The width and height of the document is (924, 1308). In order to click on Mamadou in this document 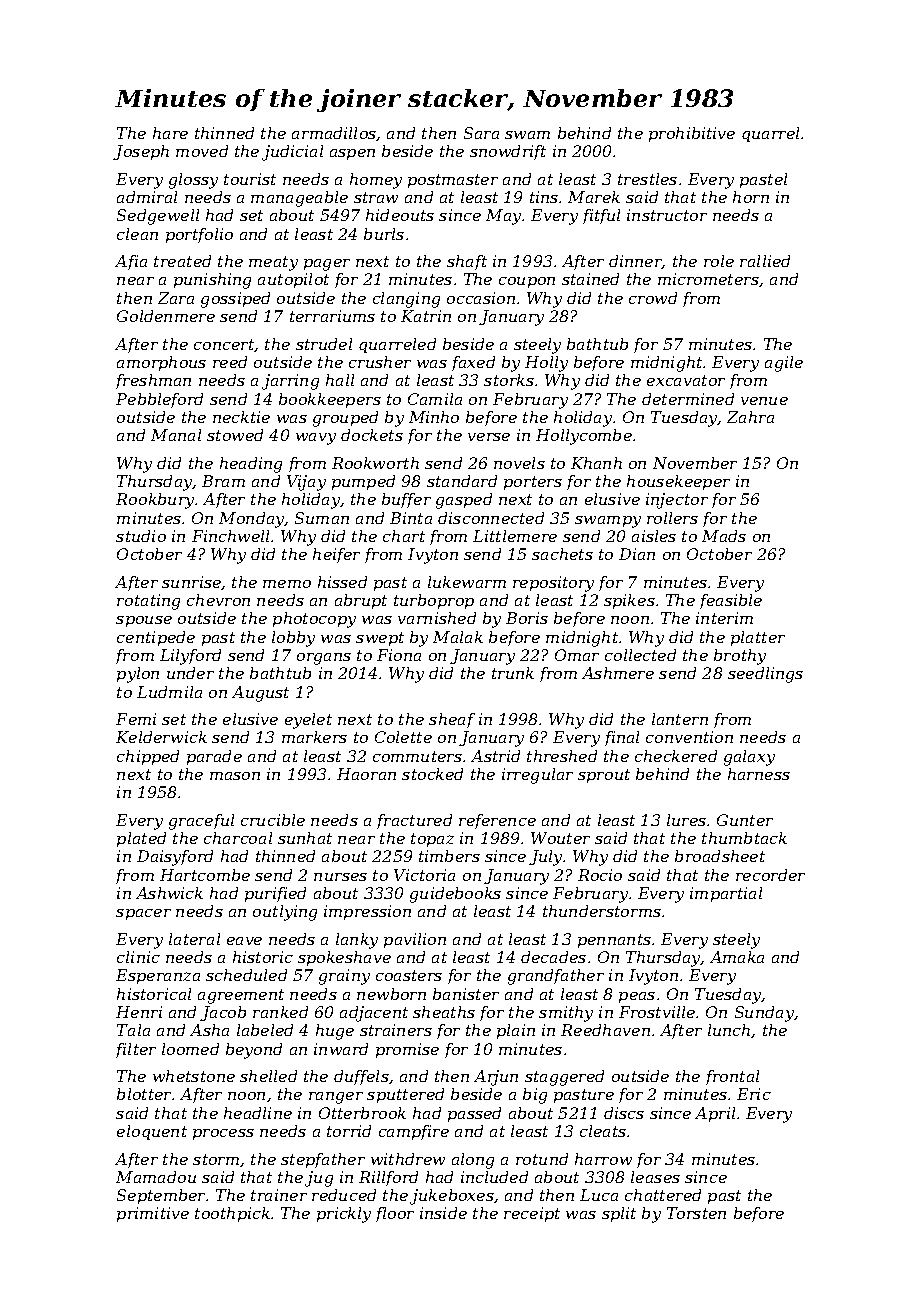, I will do `click(156, 1177)`.
